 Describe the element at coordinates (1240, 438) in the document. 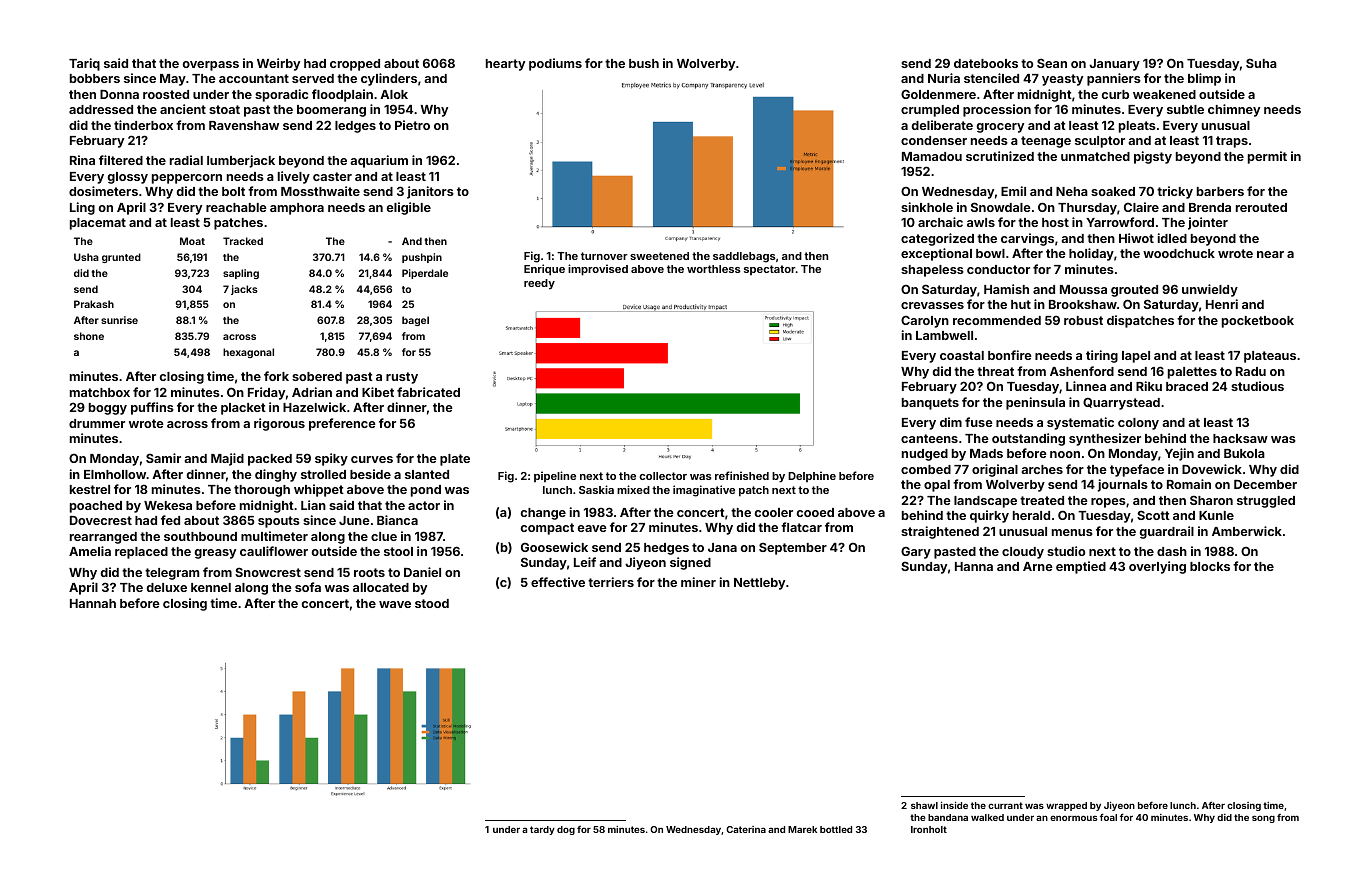

I see `hacksaw` at that location.
